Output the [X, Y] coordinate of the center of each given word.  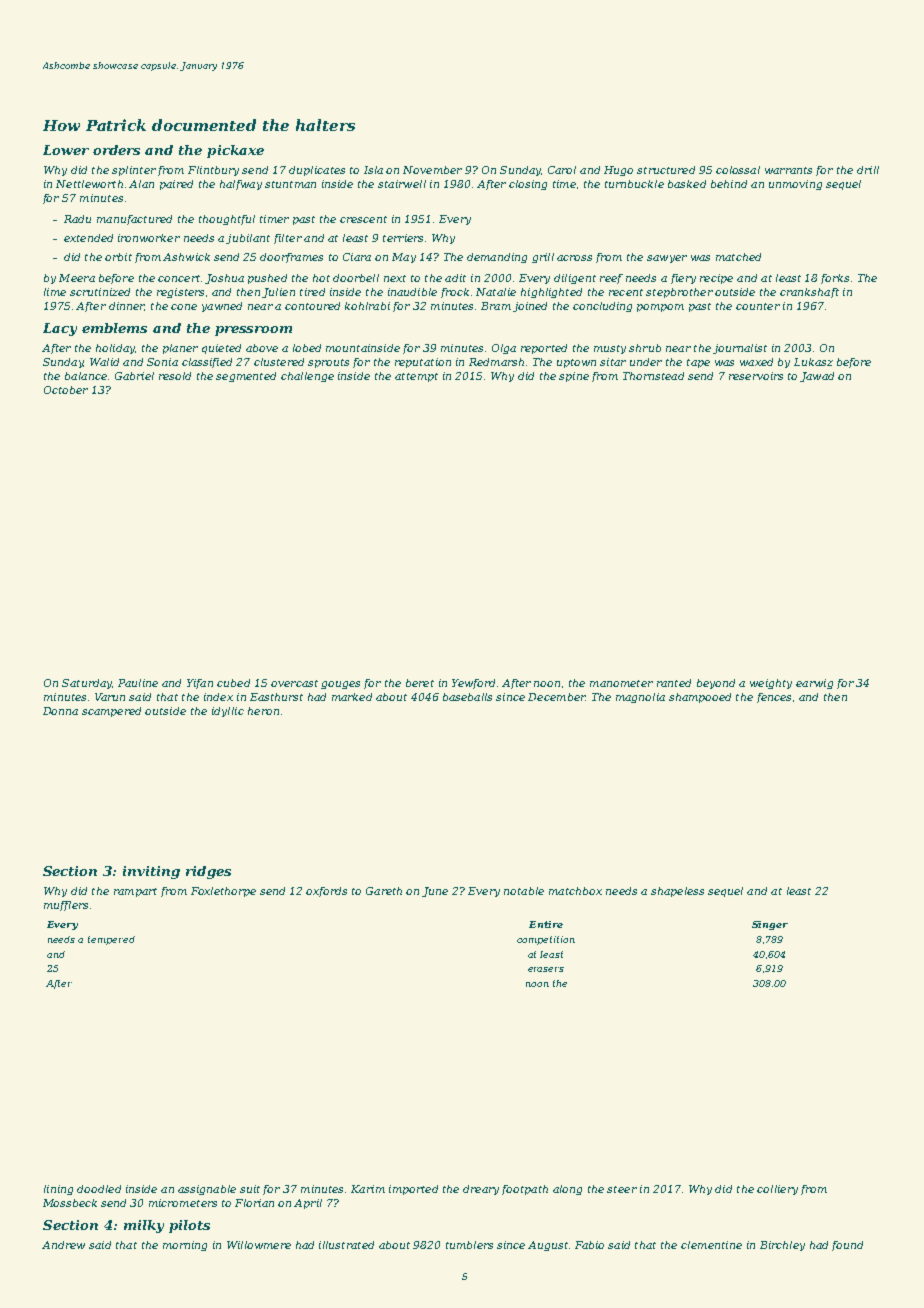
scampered [111, 712]
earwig [814, 684]
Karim [368, 1189]
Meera [77, 278]
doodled [99, 1189]
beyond [716, 684]
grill [543, 258]
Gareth [384, 891]
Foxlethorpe [223, 892]
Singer [770, 925]
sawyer [667, 259]
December [556, 697]
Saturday [87, 684]
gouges [340, 685]
